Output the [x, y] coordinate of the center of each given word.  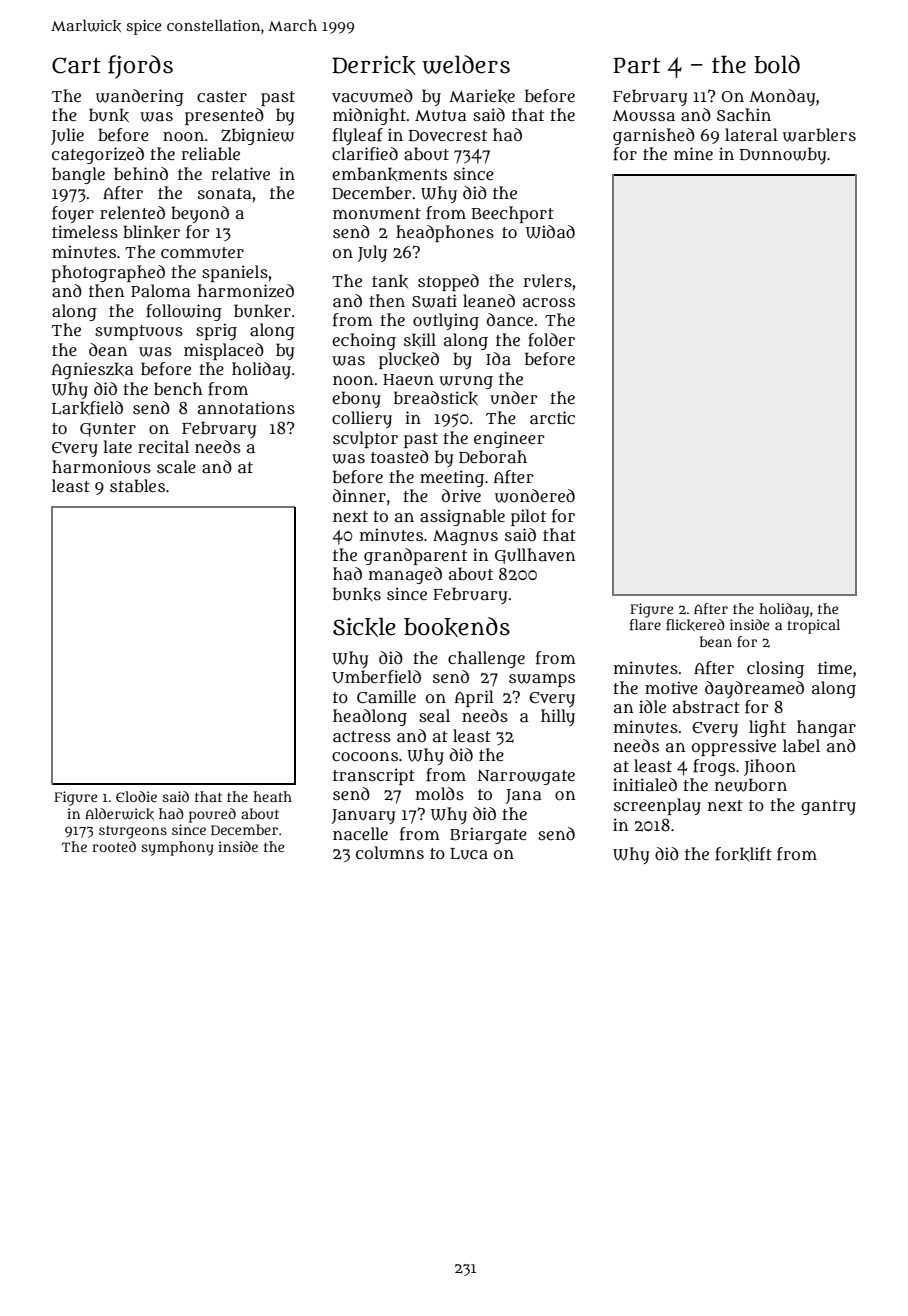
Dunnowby [783, 155]
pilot [528, 517]
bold [777, 64]
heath [272, 796]
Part [637, 65]
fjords [140, 67]
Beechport [513, 214]
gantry [828, 807]
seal [434, 715]
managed [405, 575]
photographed [108, 273]
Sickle [364, 627]
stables [137, 485]
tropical [813, 626]
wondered [535, 496]
